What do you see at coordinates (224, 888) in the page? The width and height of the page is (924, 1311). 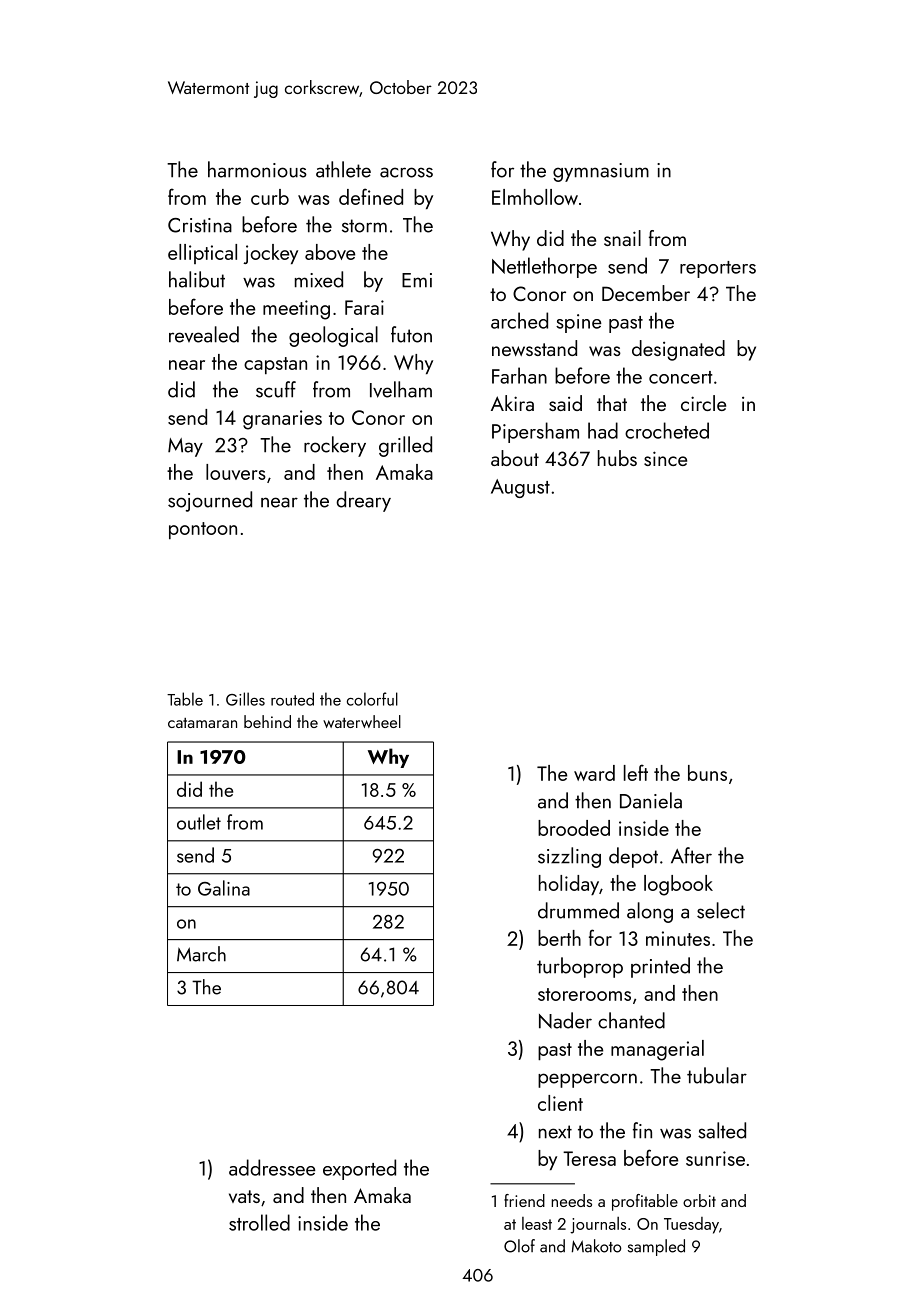 I see `Galina` at bounding box center [224, 888].
